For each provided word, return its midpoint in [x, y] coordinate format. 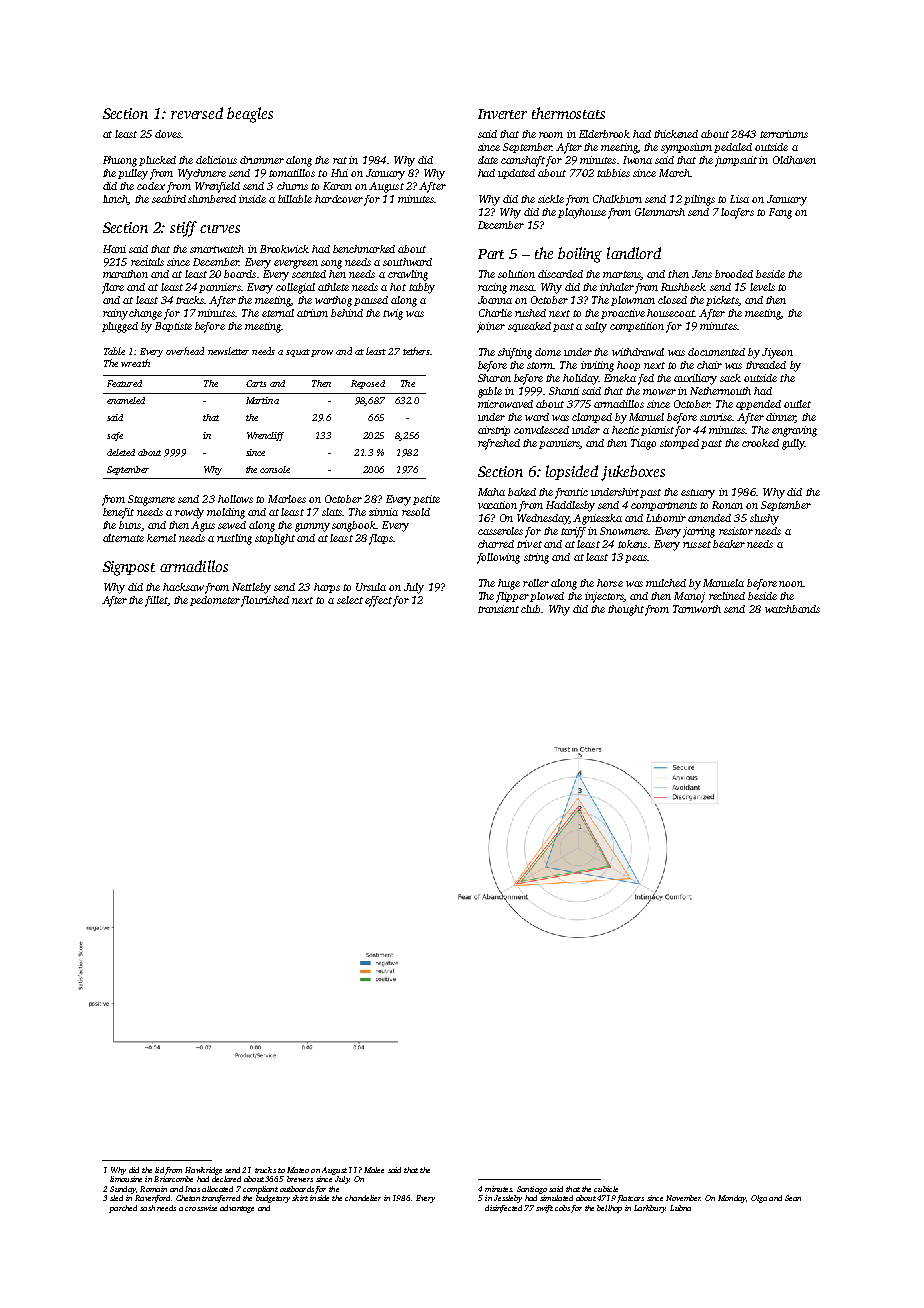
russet [697, 544]
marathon [125, 274]
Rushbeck [683, 287]
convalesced [541, 430]
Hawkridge [203, 1171]
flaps [381, 539]
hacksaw [183, 587]
